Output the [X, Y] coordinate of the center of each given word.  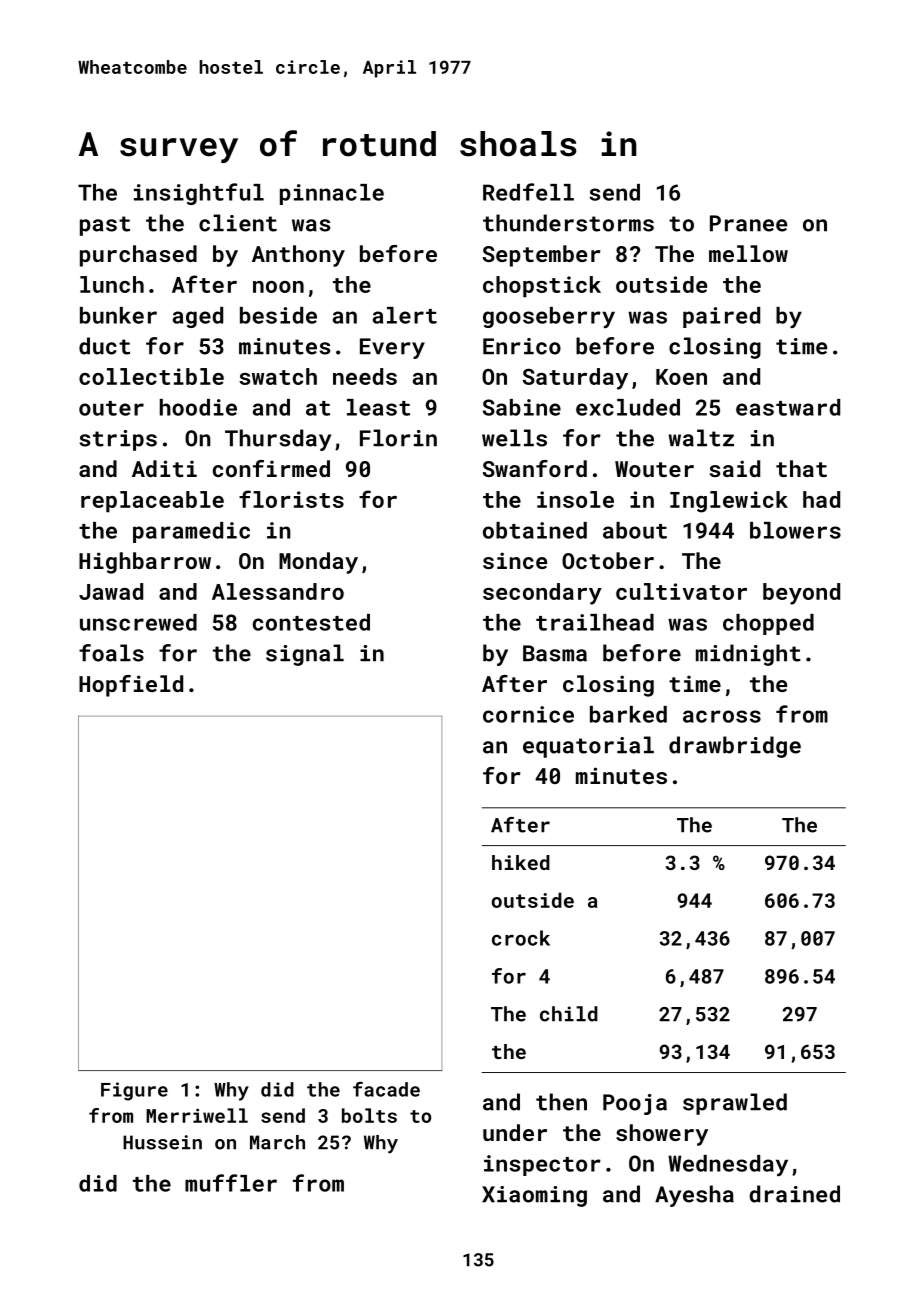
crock [521, 938]
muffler [231, 1183]
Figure [134, 1091]
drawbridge [735, 747]
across [722, 716]
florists [291, 499]
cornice [528, 714]
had [821, 499]
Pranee [748, 223]
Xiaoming [534, 1196]
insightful [199, 194]
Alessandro [278, 591]
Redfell [528, 192]
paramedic [191, 532]
